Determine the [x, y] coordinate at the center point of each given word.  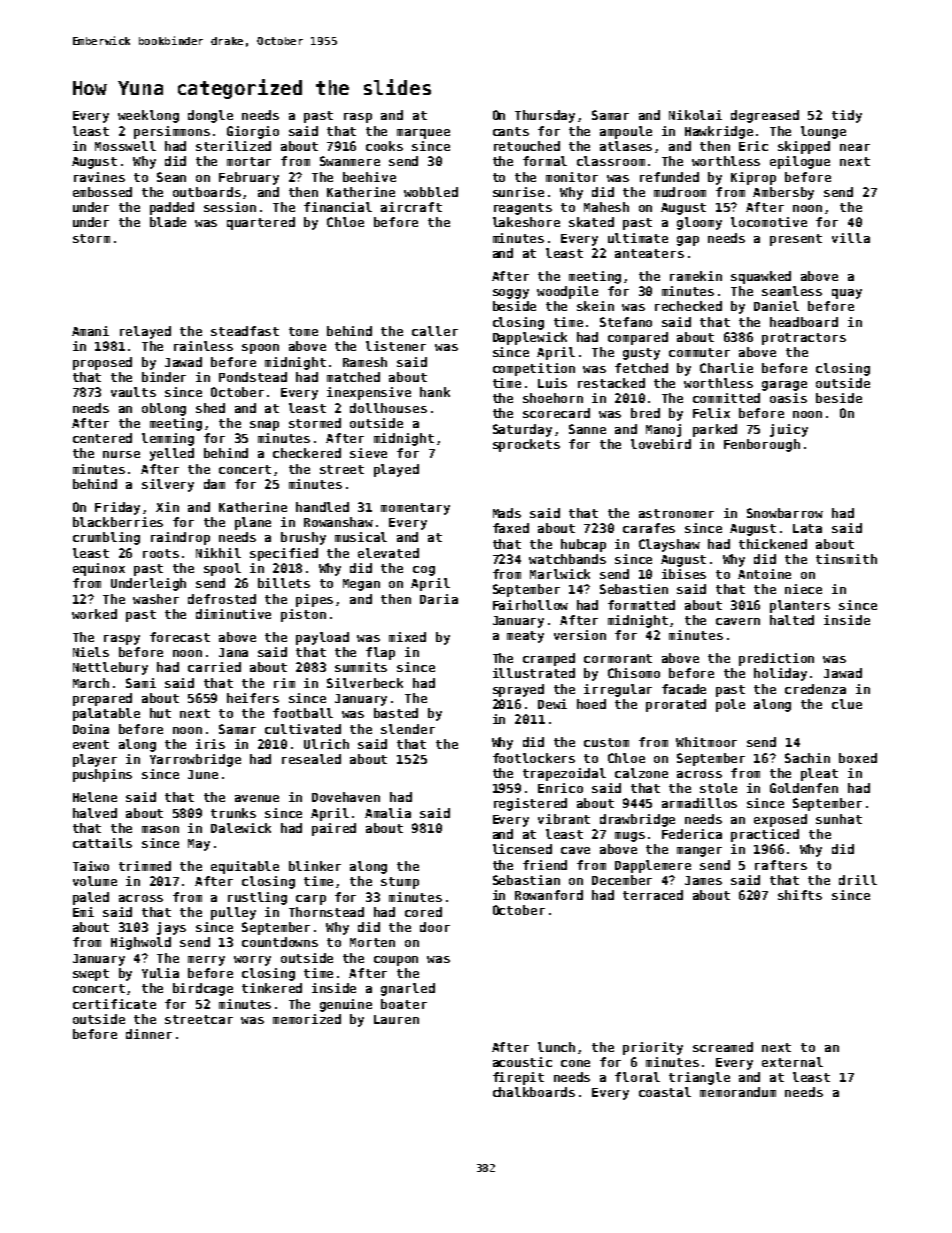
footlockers [534, 758]
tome [303, 331]
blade [168, 222]
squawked [761, 277]
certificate [114, 1004]
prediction [776, 659]
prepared [102, 699]
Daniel [776, 306]
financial [338, 207]
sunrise [518, 192]
